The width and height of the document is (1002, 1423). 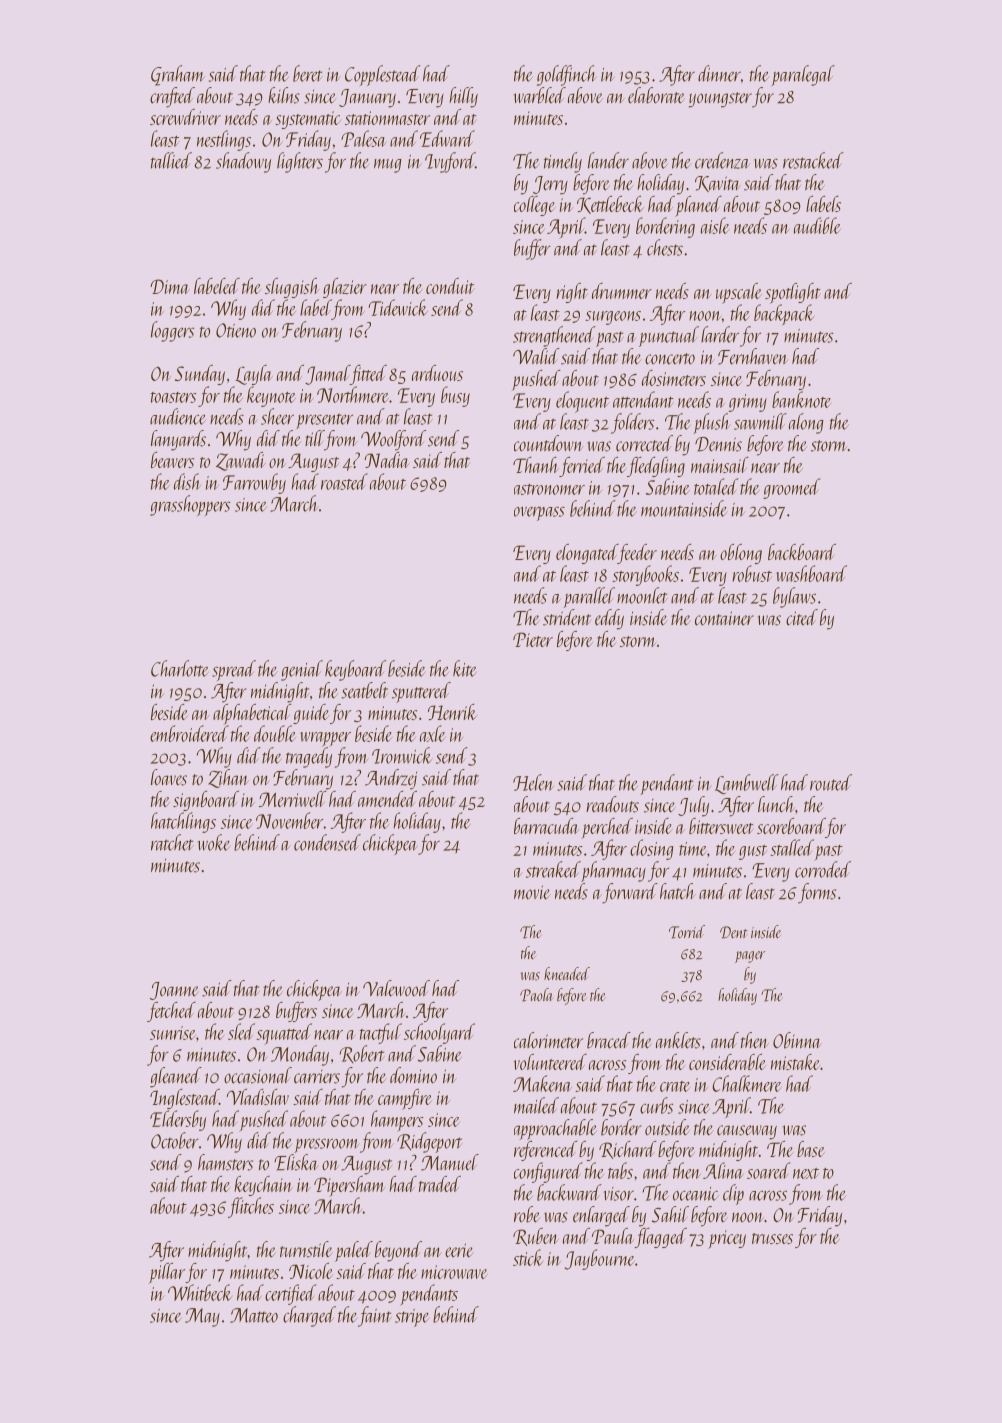 I want to click on surgeons, so click(x=613, y=318).
